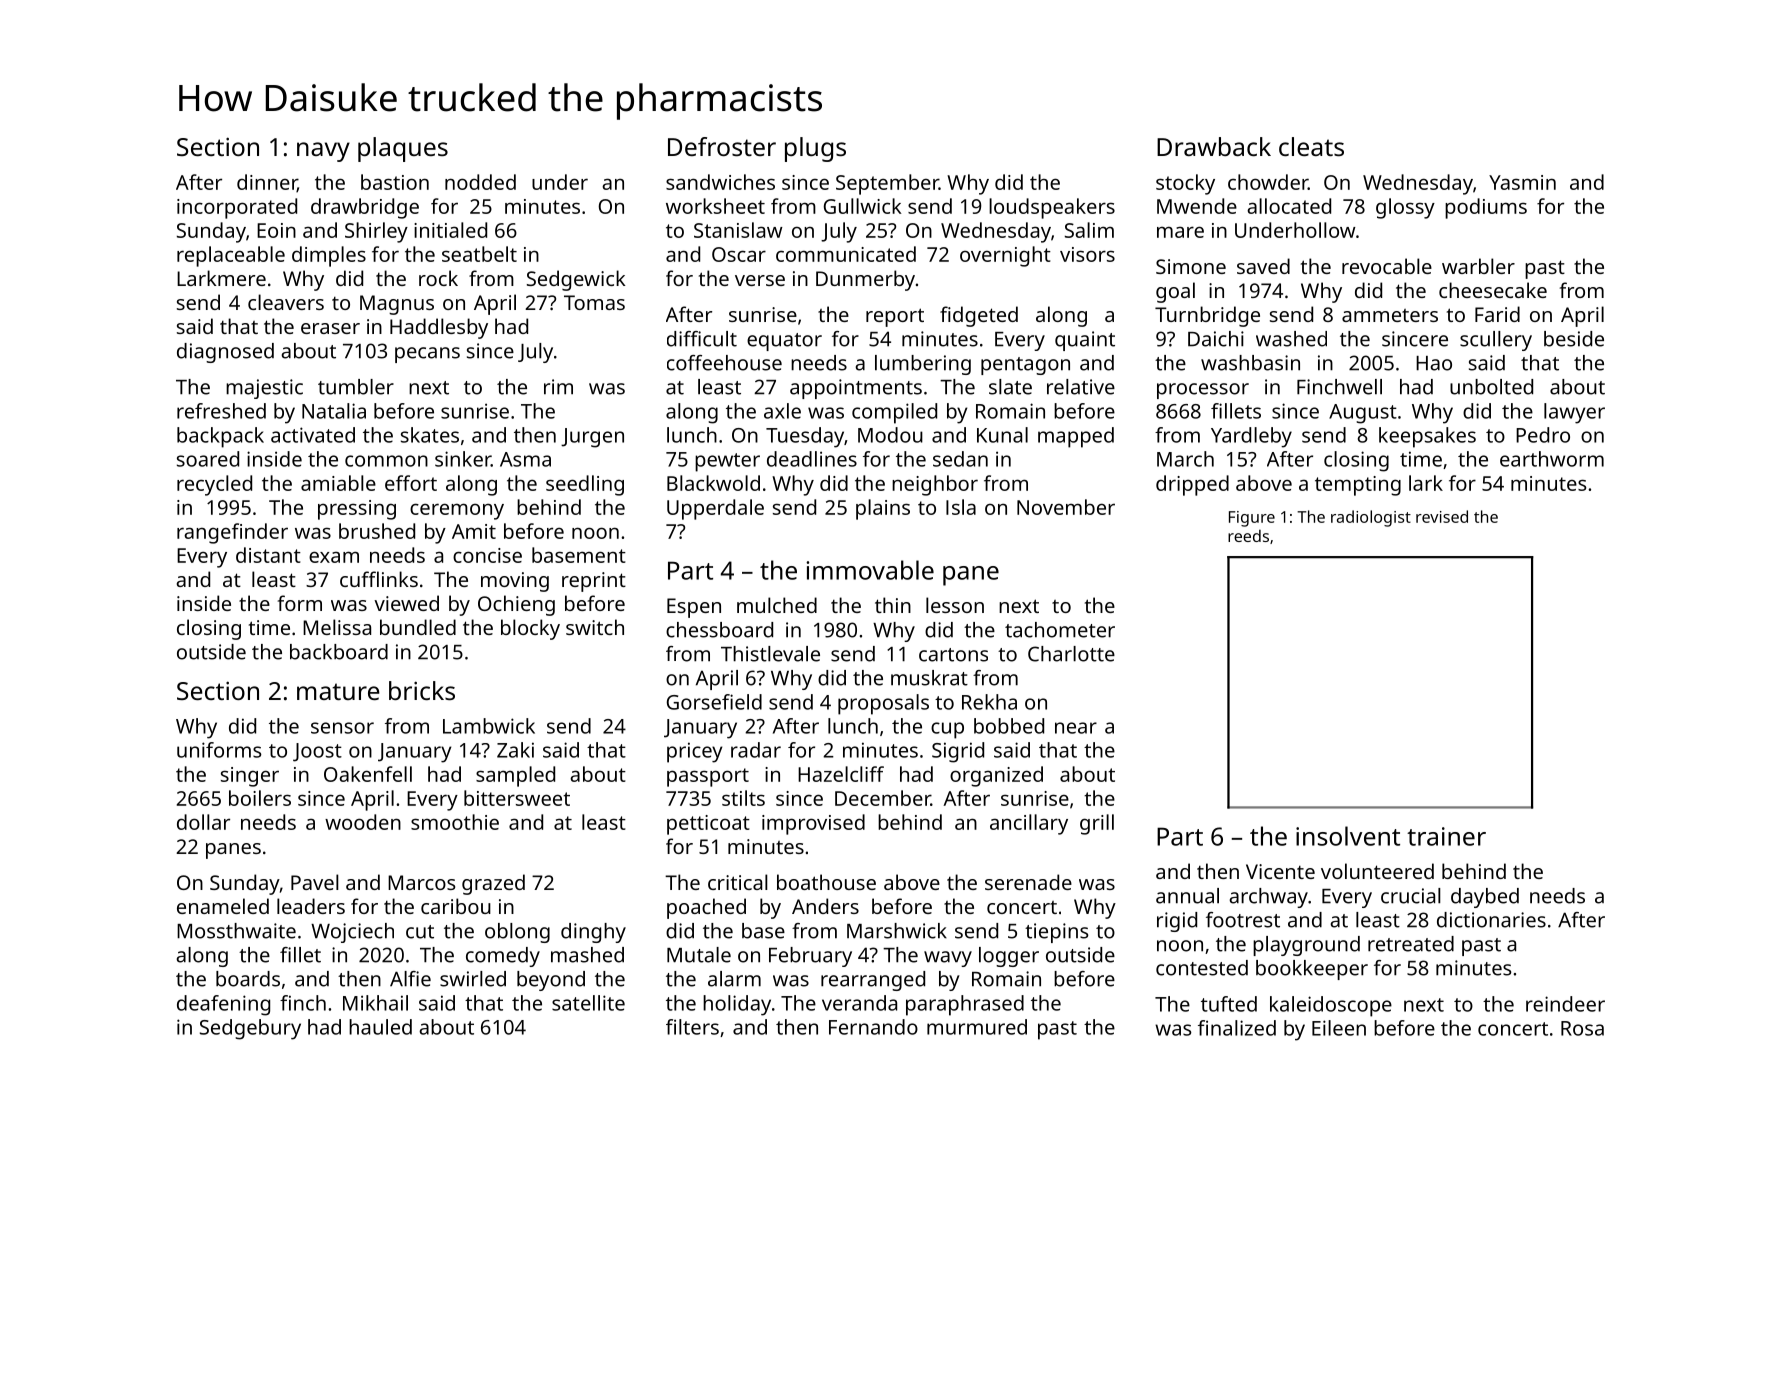  Describe the element at coordinates (1076, 728) in the screenshot. I see `near` at that location.
